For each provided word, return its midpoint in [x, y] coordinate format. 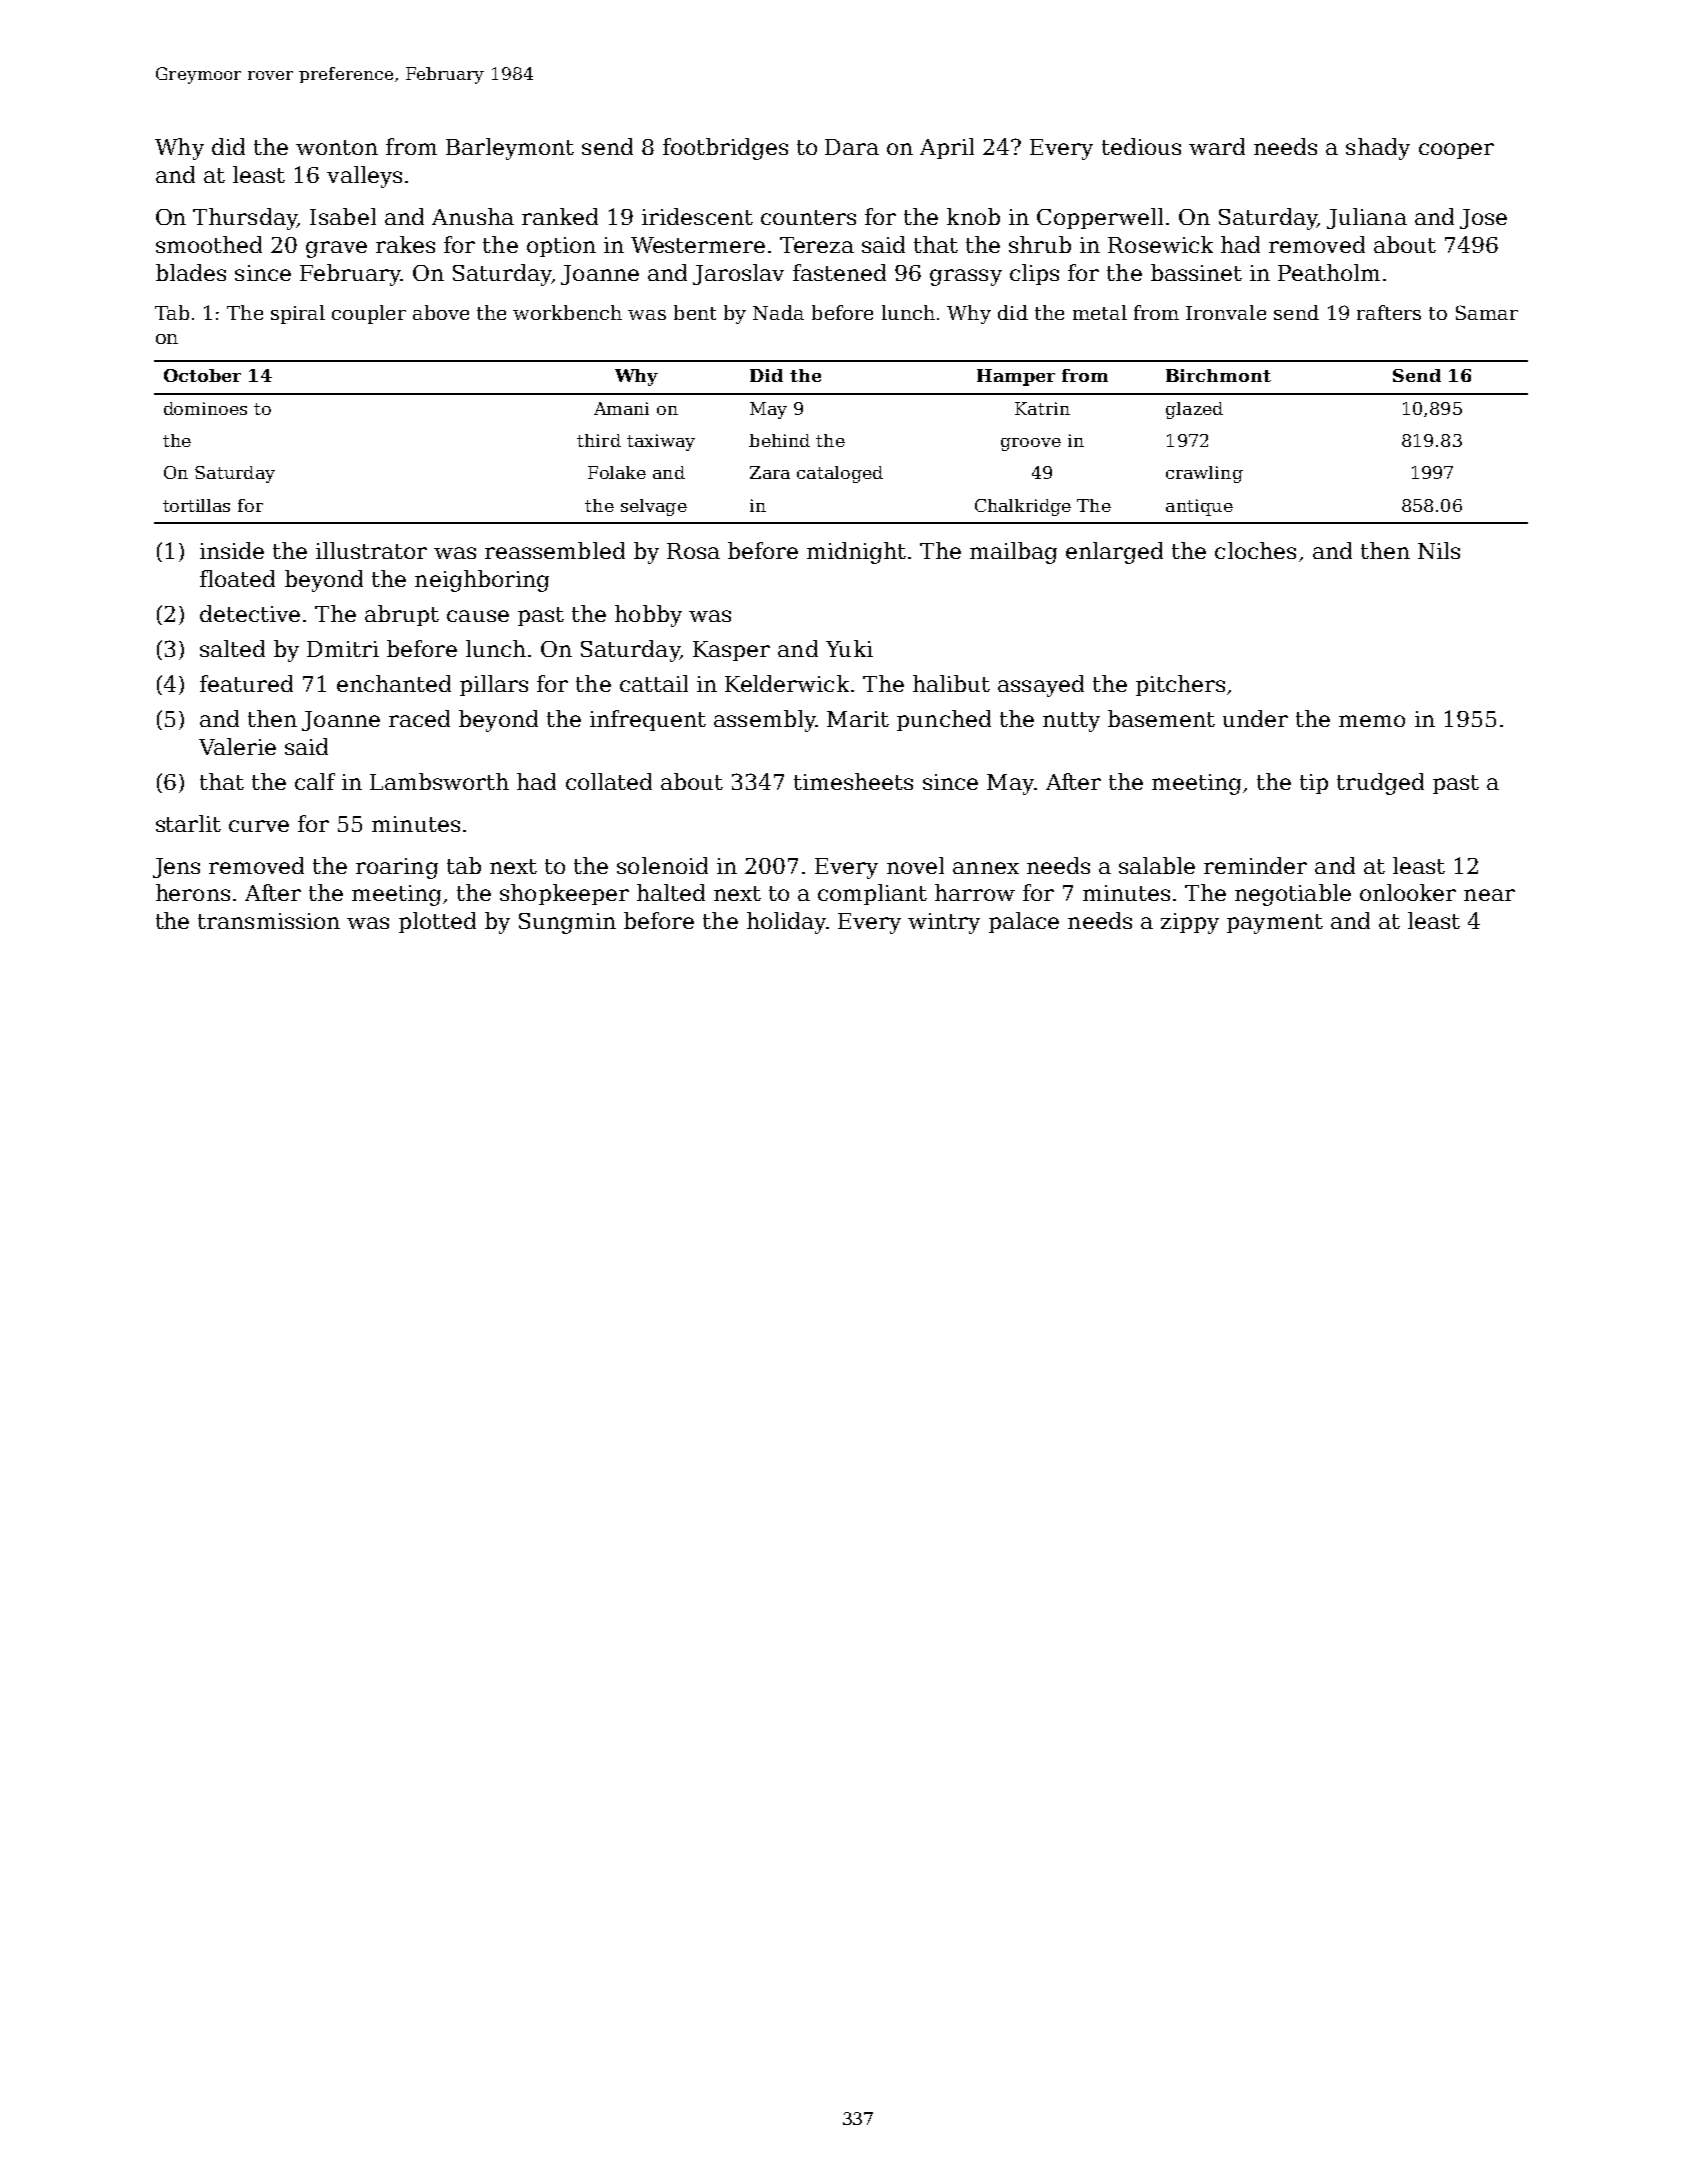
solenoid [662, 865]
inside [232, 550]
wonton [337, 147]
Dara [852, 147]
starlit [188, 823]
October [202, 375]
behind [779, 440]
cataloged [840, 474]
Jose [1483, 219]
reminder [1255, 865]
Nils [1439, 550]
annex [986, 868]
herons [193, 892]
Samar [1487, 312]
